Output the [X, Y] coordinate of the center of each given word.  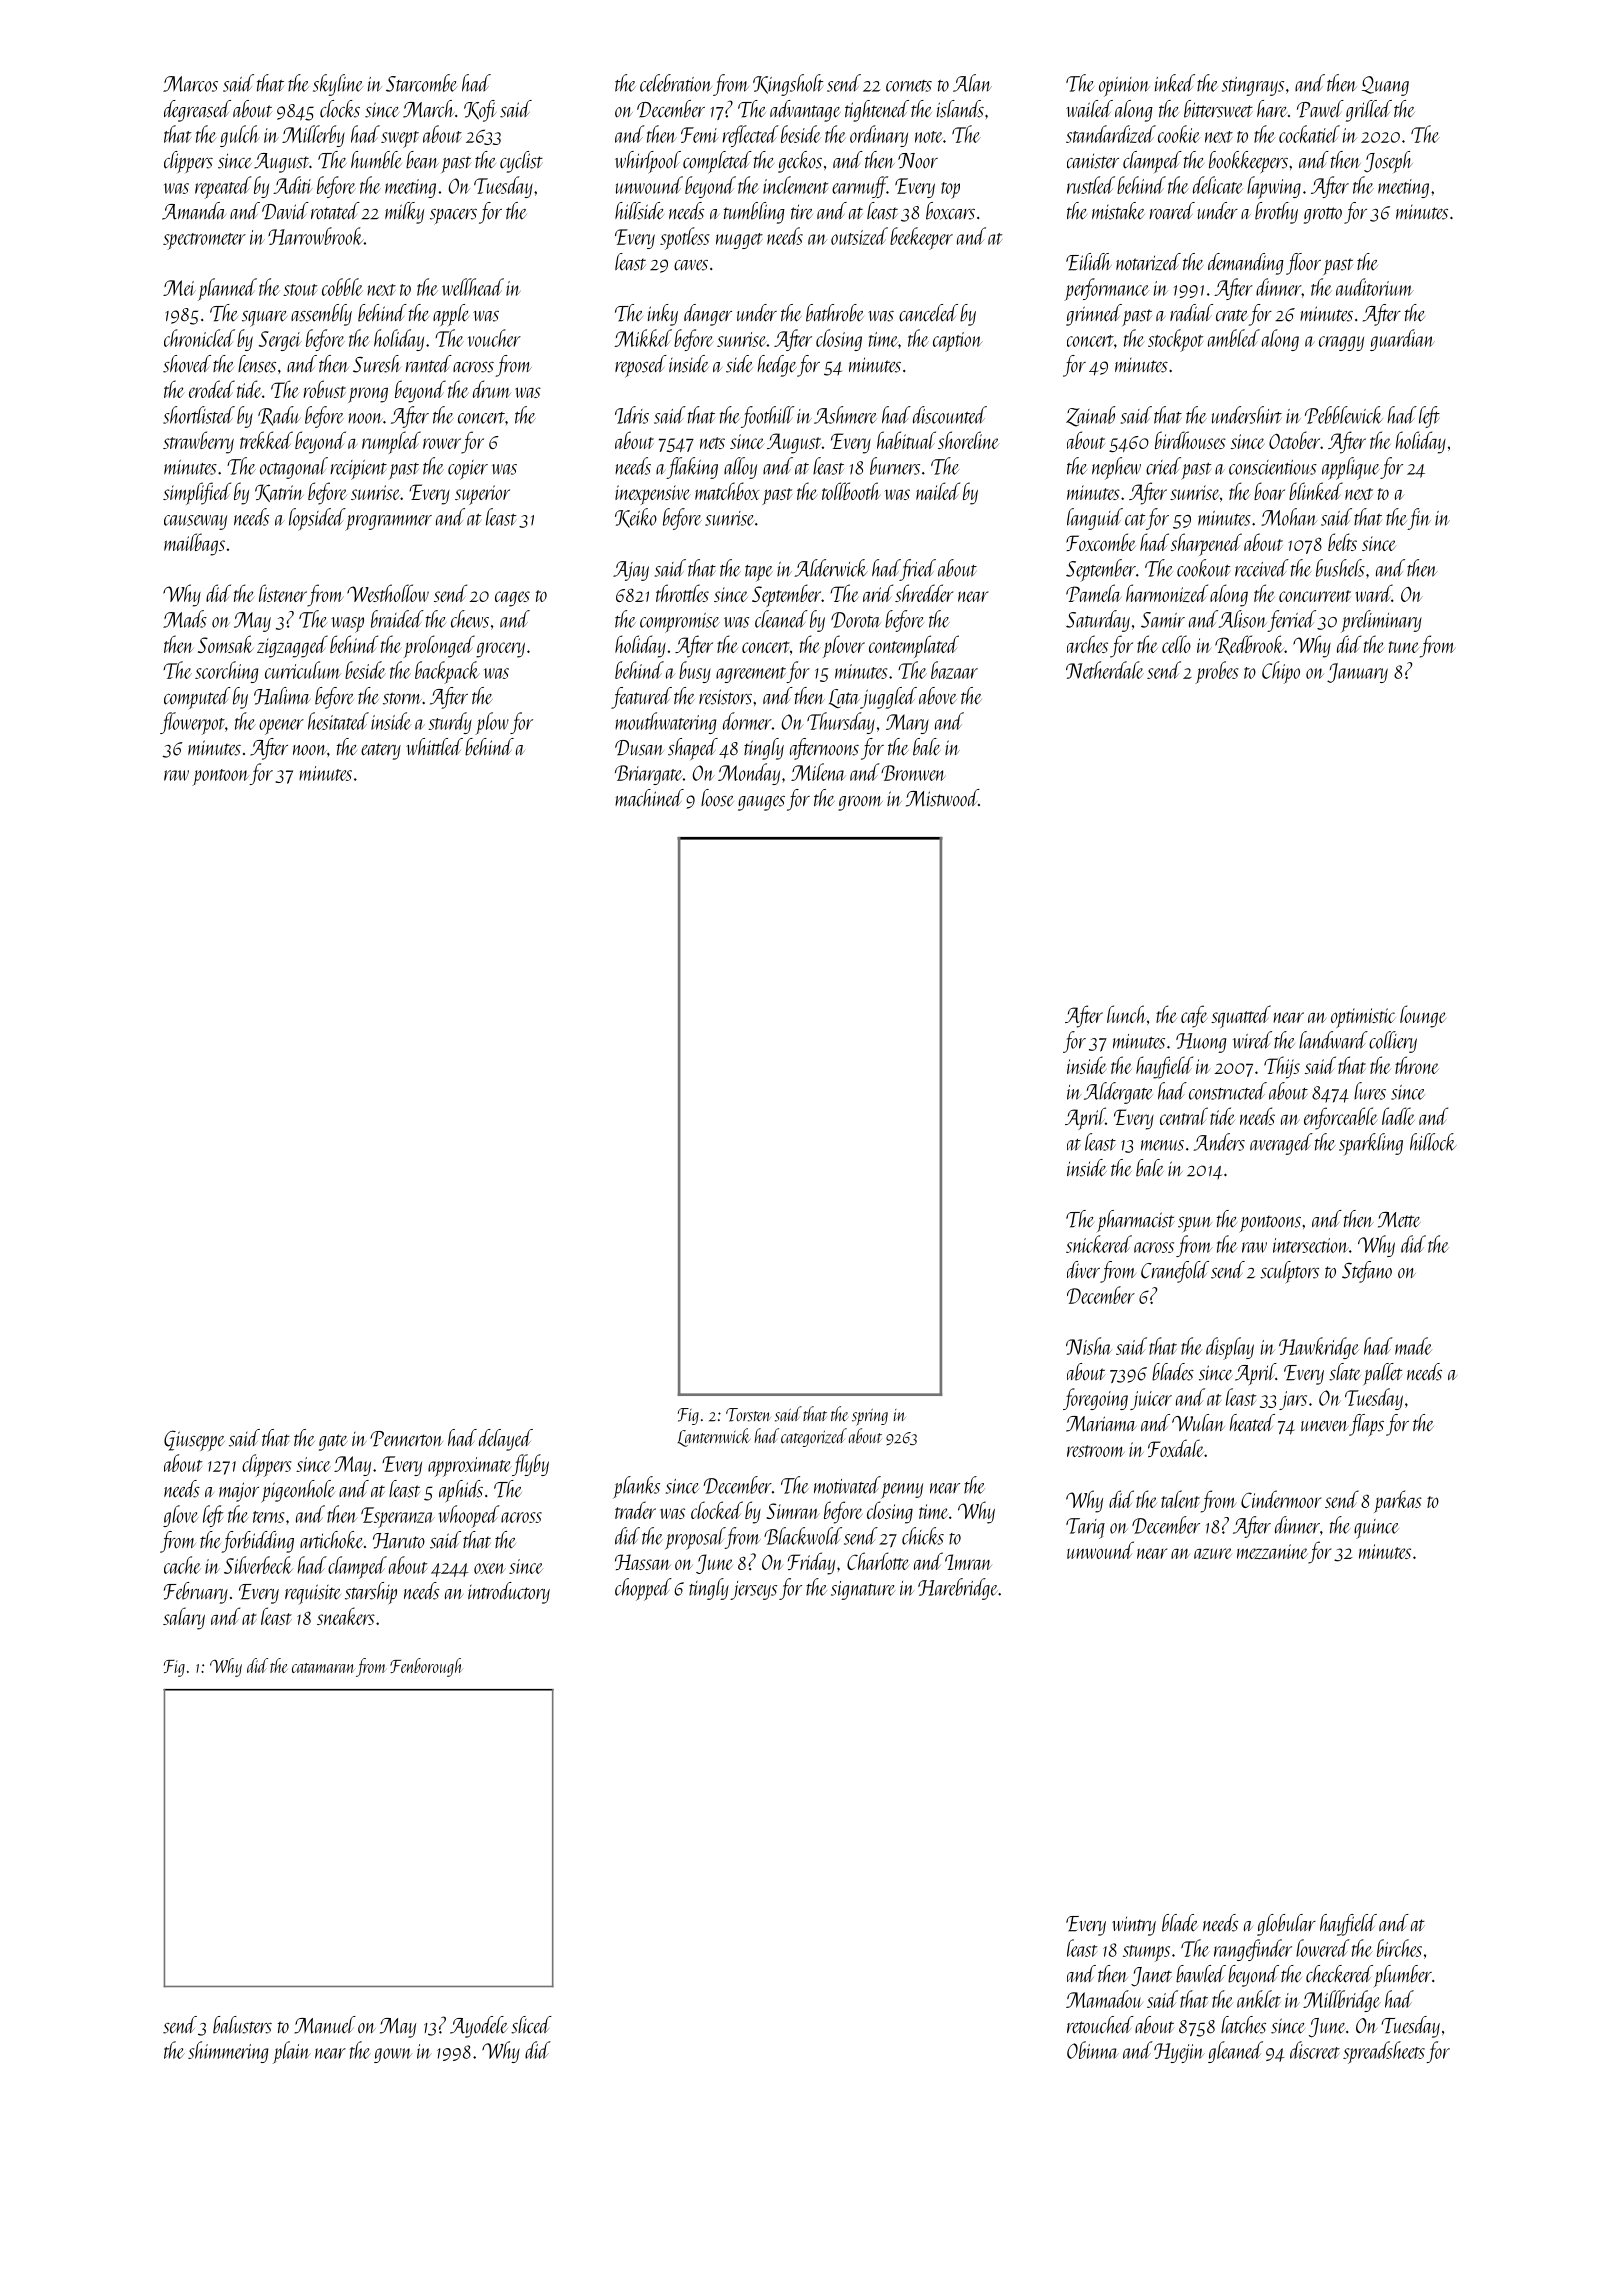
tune [1404, 647]
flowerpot [192, 723]
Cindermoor [1281, 1499]
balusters [242, 2025]
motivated [847, 1485]
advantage [805, 111]
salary [184, 1618]
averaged [1281, 1144]
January [1357, 673]
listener [283, 593]
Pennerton [406, 1439]
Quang [1385, 86]
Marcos [190, 84]
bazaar [954, 670]
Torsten [748, 1415]
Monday [749, 774]
